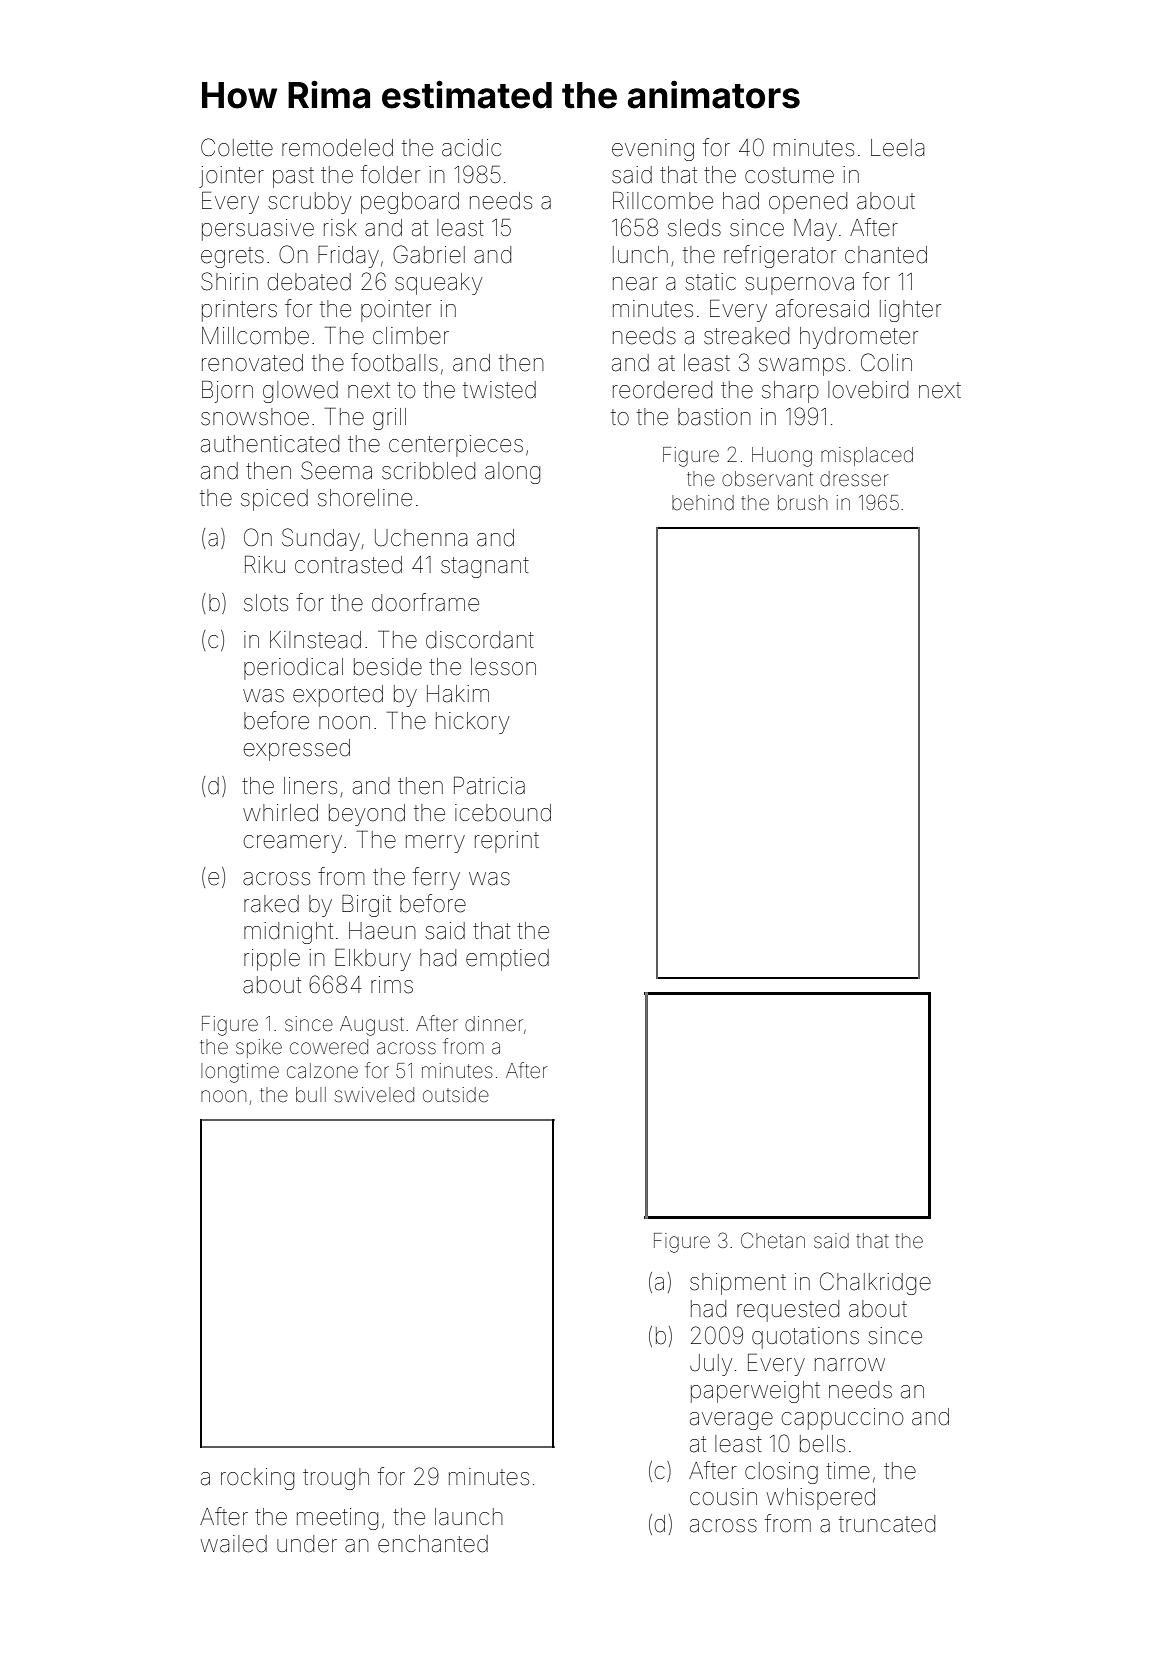  I want to click on reprint, so click(507, 842).
